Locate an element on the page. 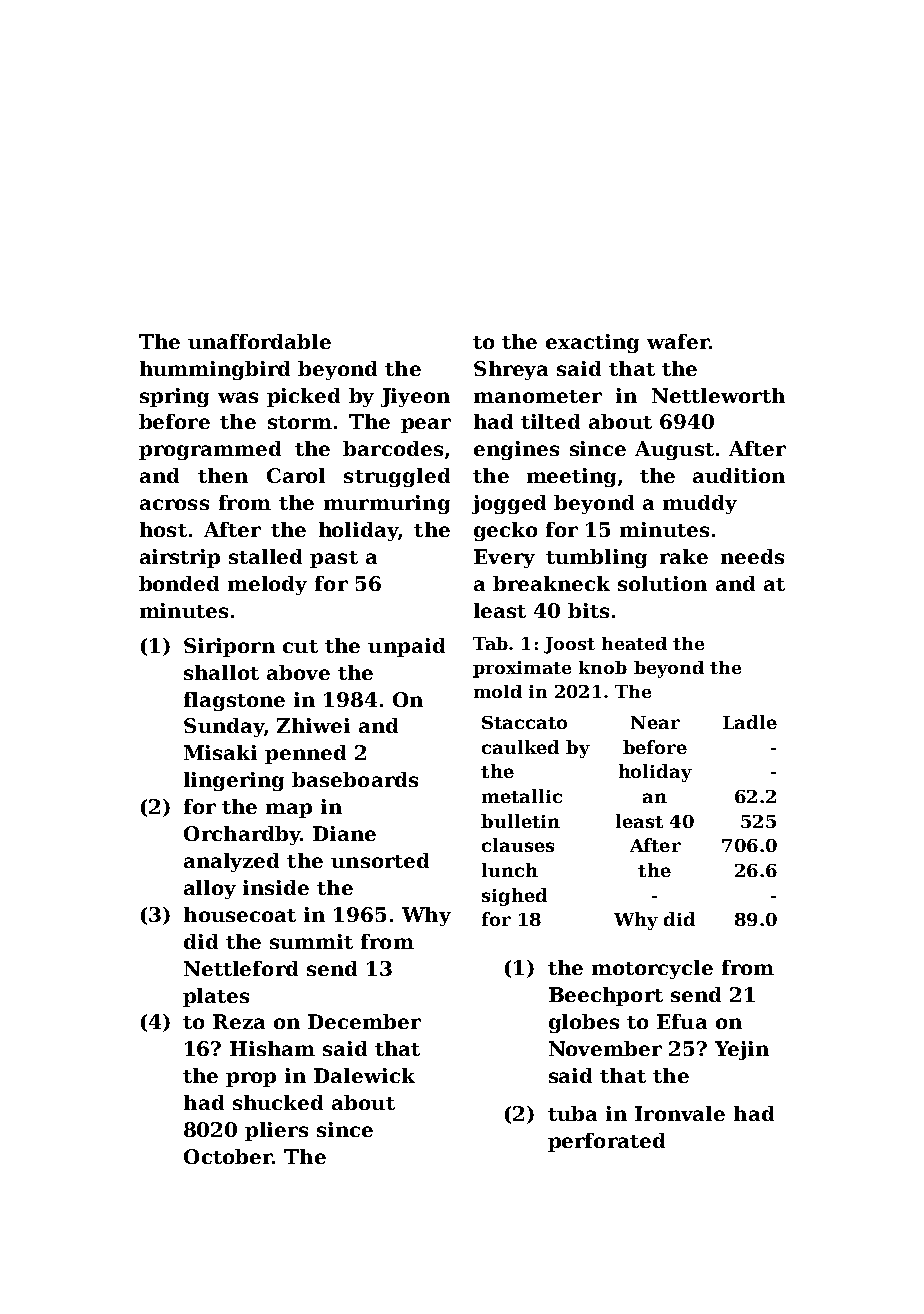 This image has height=1314, width=924. wafer is located at coordinates (678, 341).
